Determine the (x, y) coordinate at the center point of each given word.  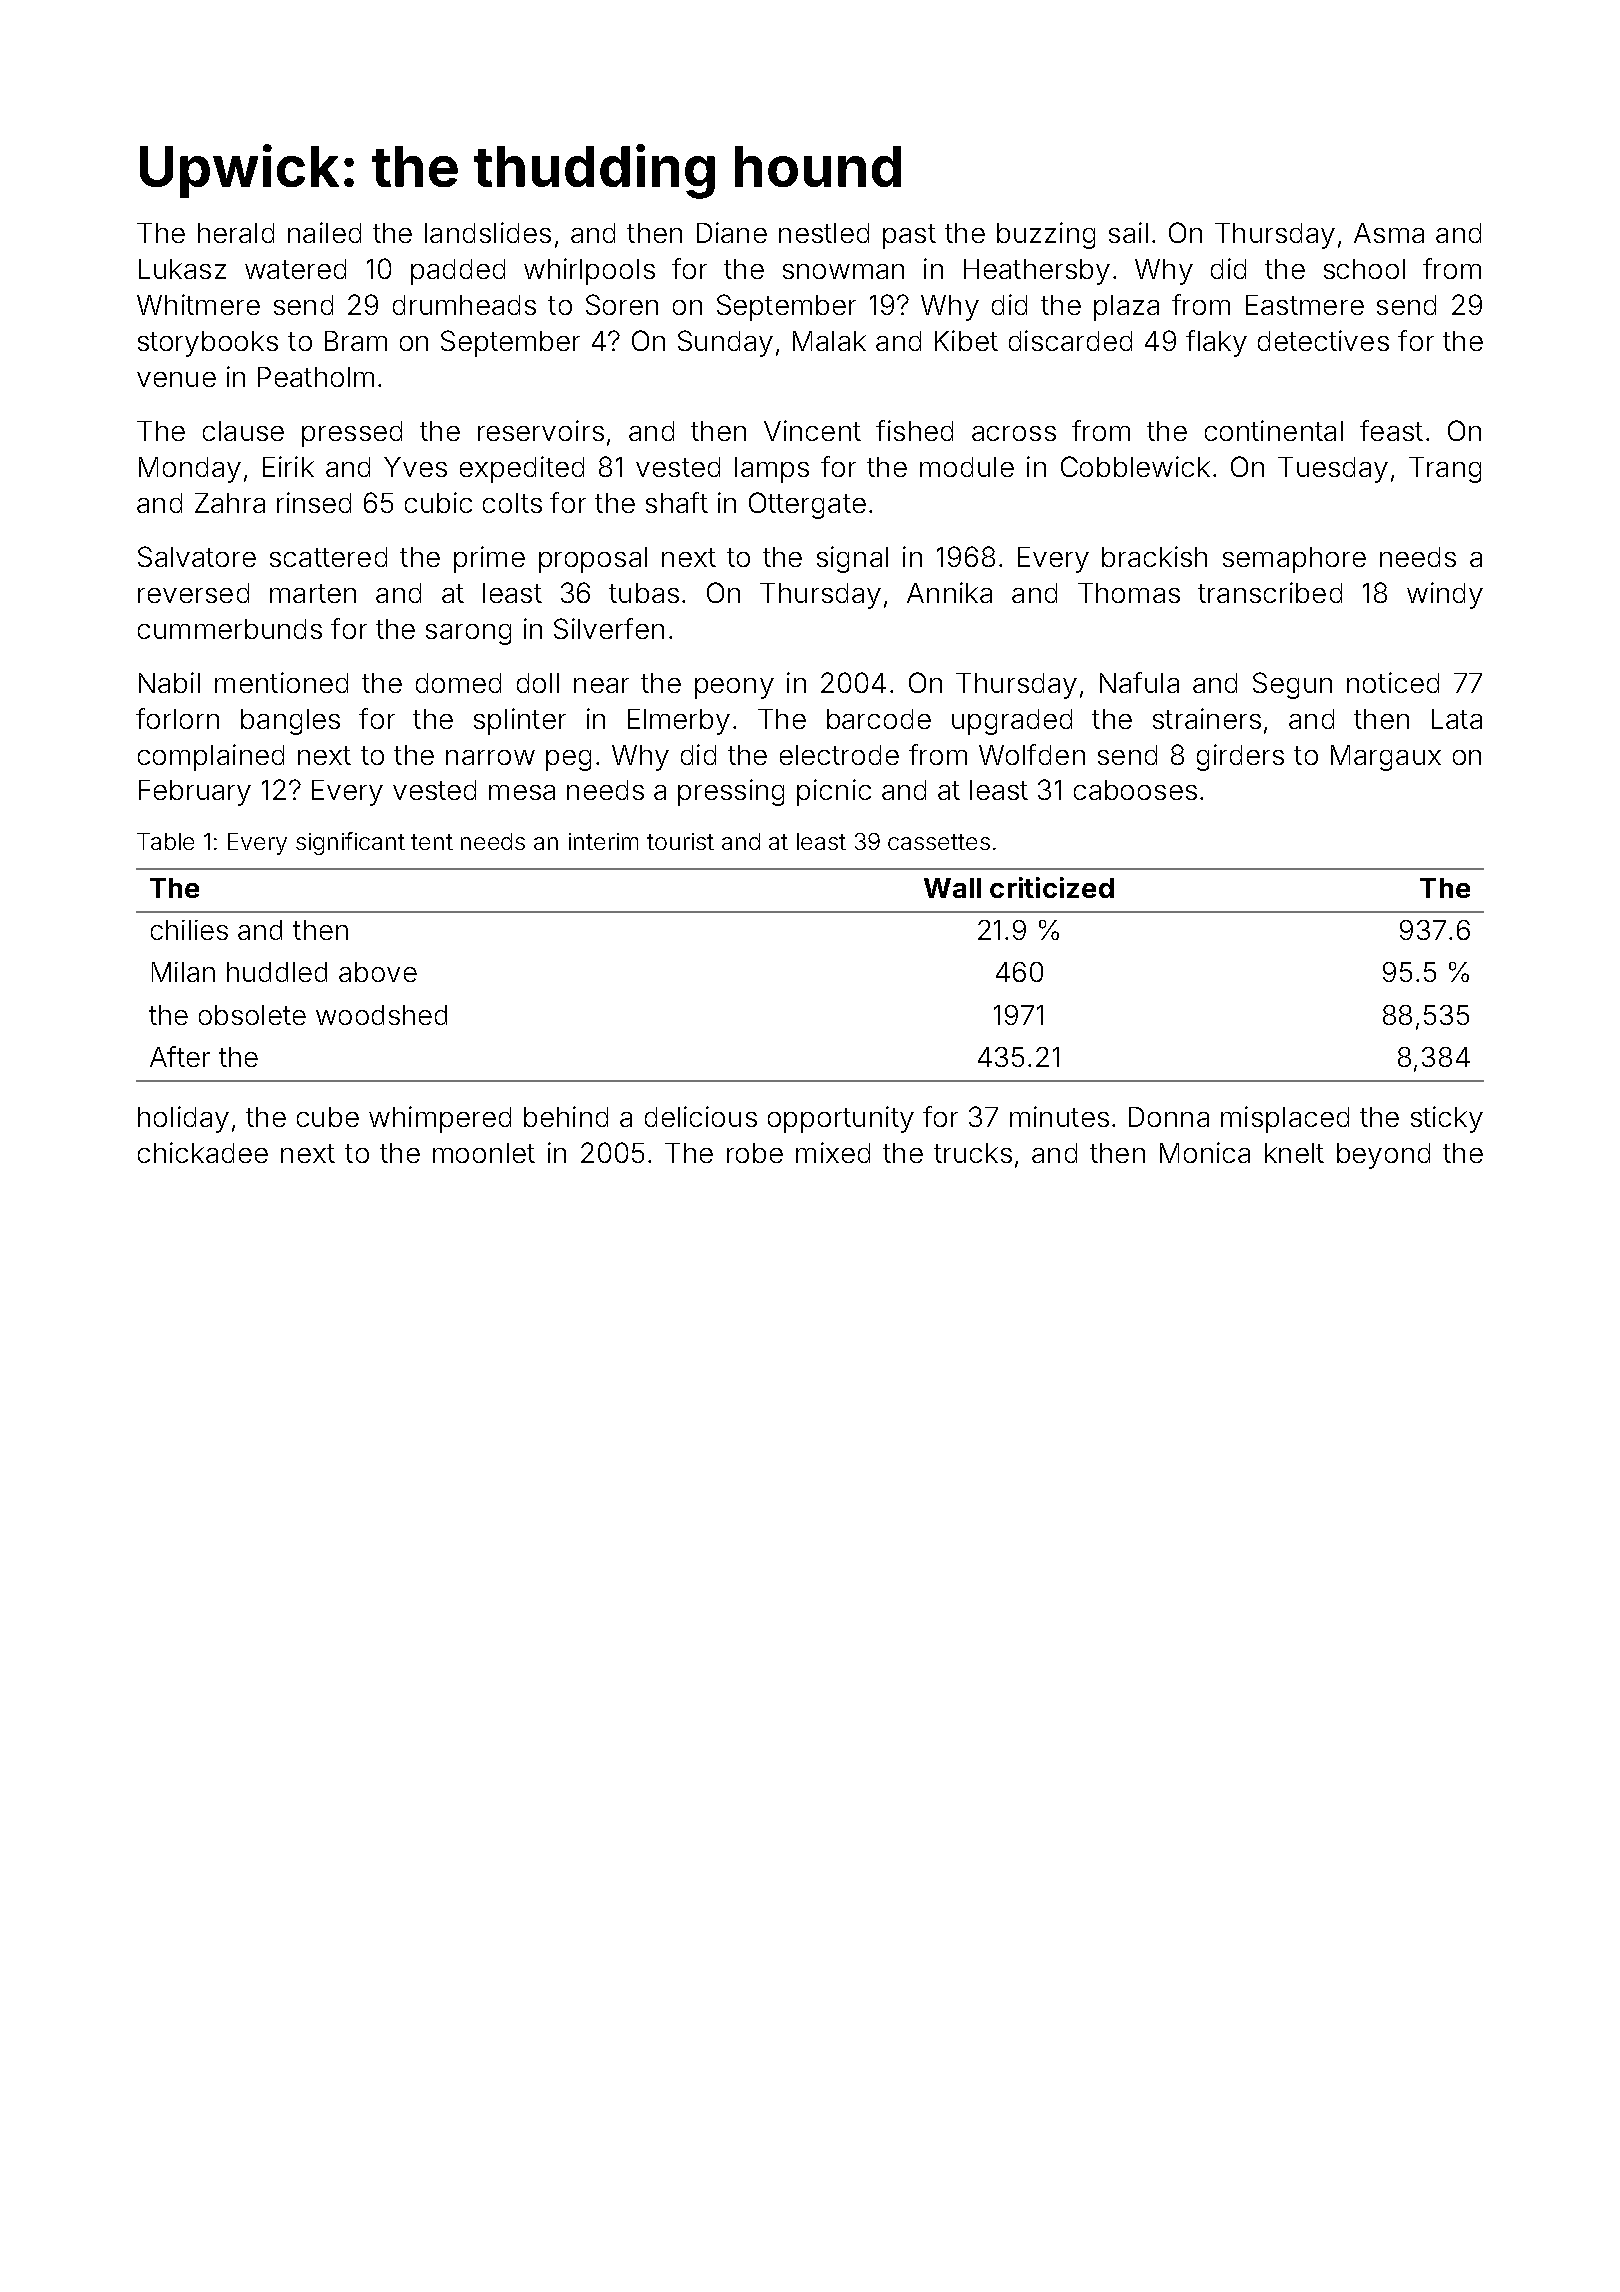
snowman (843, 271)
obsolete (252, 1015)
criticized (1052, 887)
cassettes (939, 842)
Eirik (288, 466)
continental (1274, 430)
